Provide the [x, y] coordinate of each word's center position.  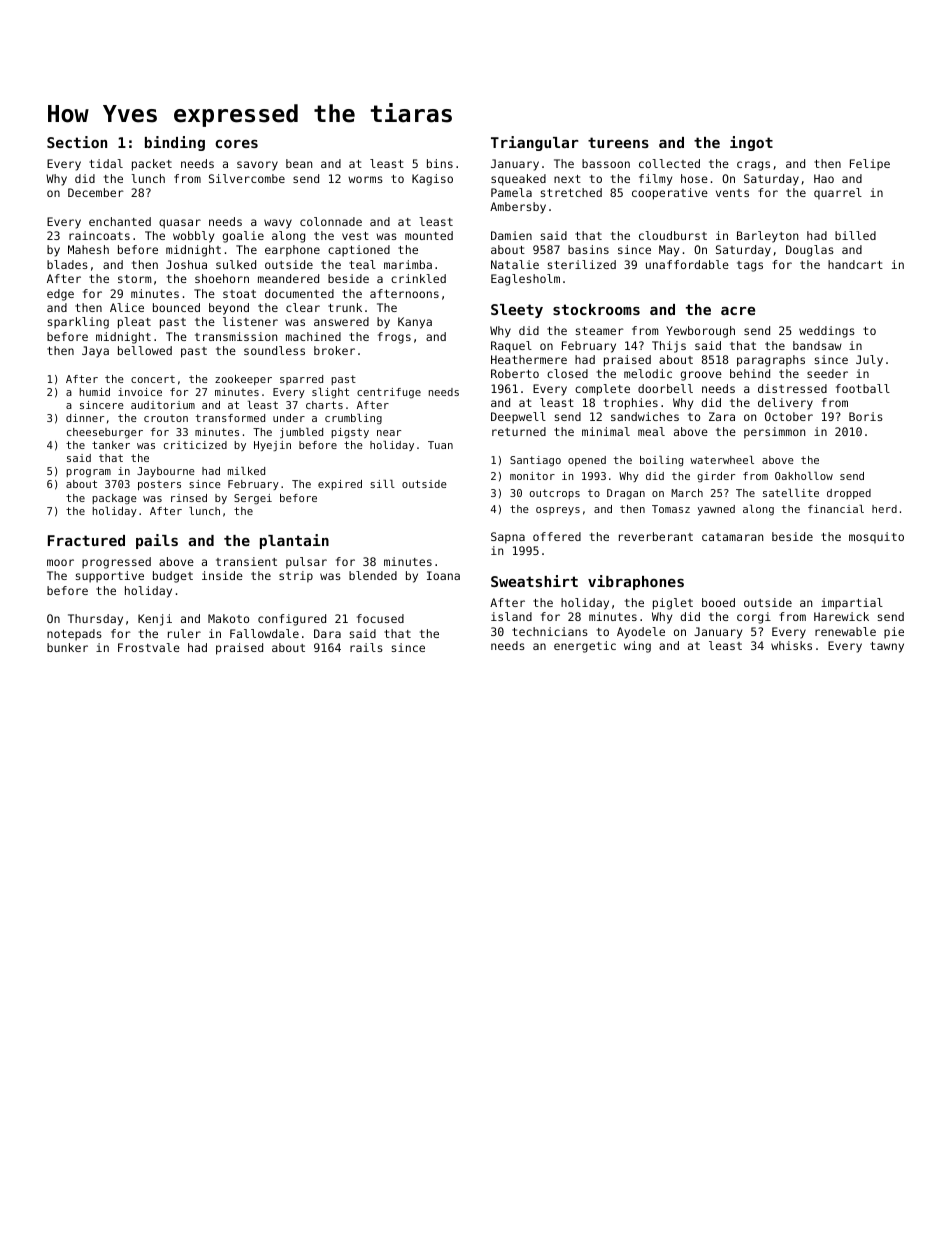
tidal [106, 163]
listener [250, 321]
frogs [394, 338]
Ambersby [518, 208]
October [789, 416]
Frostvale [149, 647]
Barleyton [767, 237]
